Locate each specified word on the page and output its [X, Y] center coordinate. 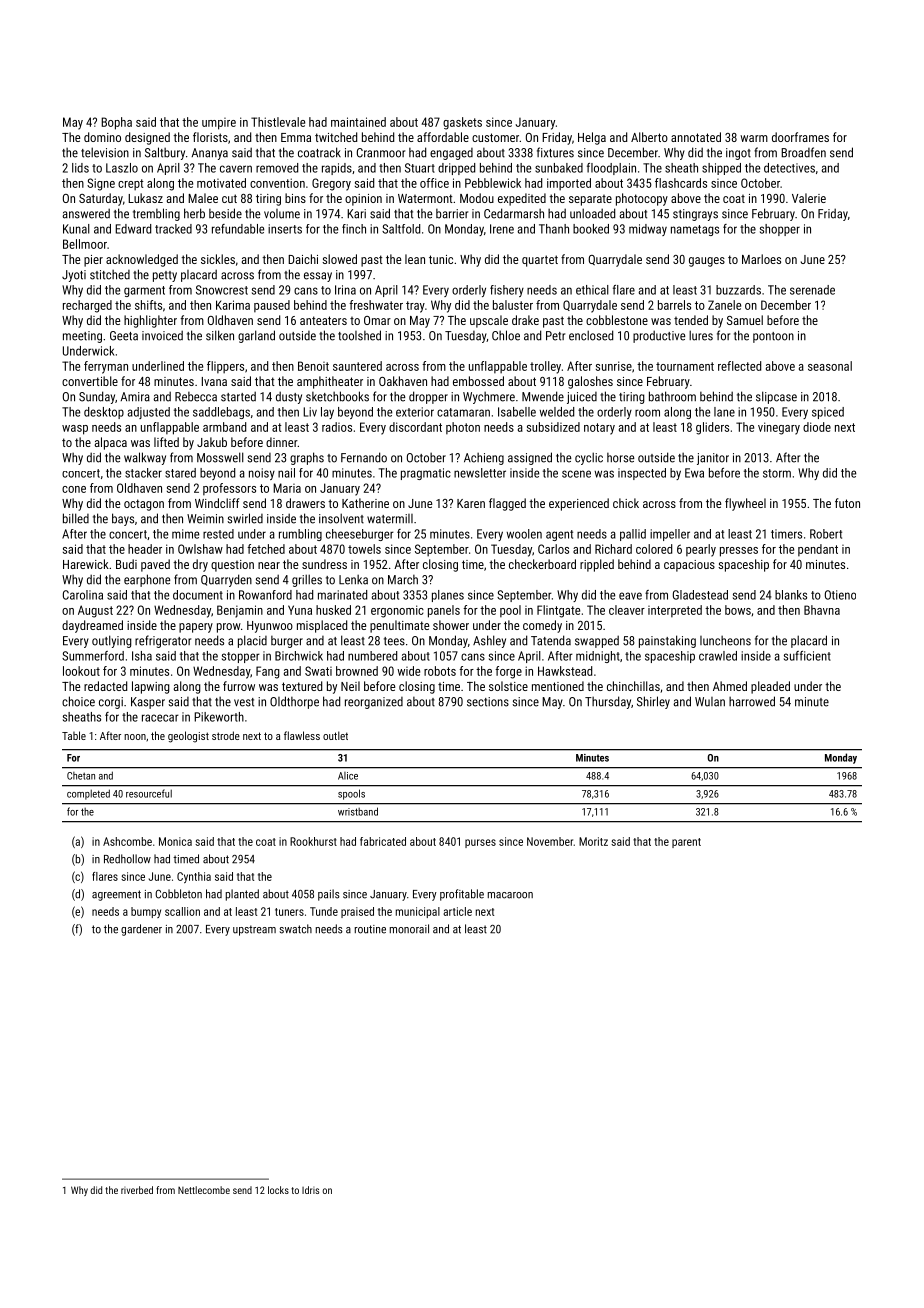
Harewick [86, 564]
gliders [712, 428]
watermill [390, 519]
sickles [218, 259]
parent [686, 843]
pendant [818, 550]
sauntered [357, 366]
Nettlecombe [204, 1190]
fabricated [383, 841]
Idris [310, 1190]
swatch [296, 929]
